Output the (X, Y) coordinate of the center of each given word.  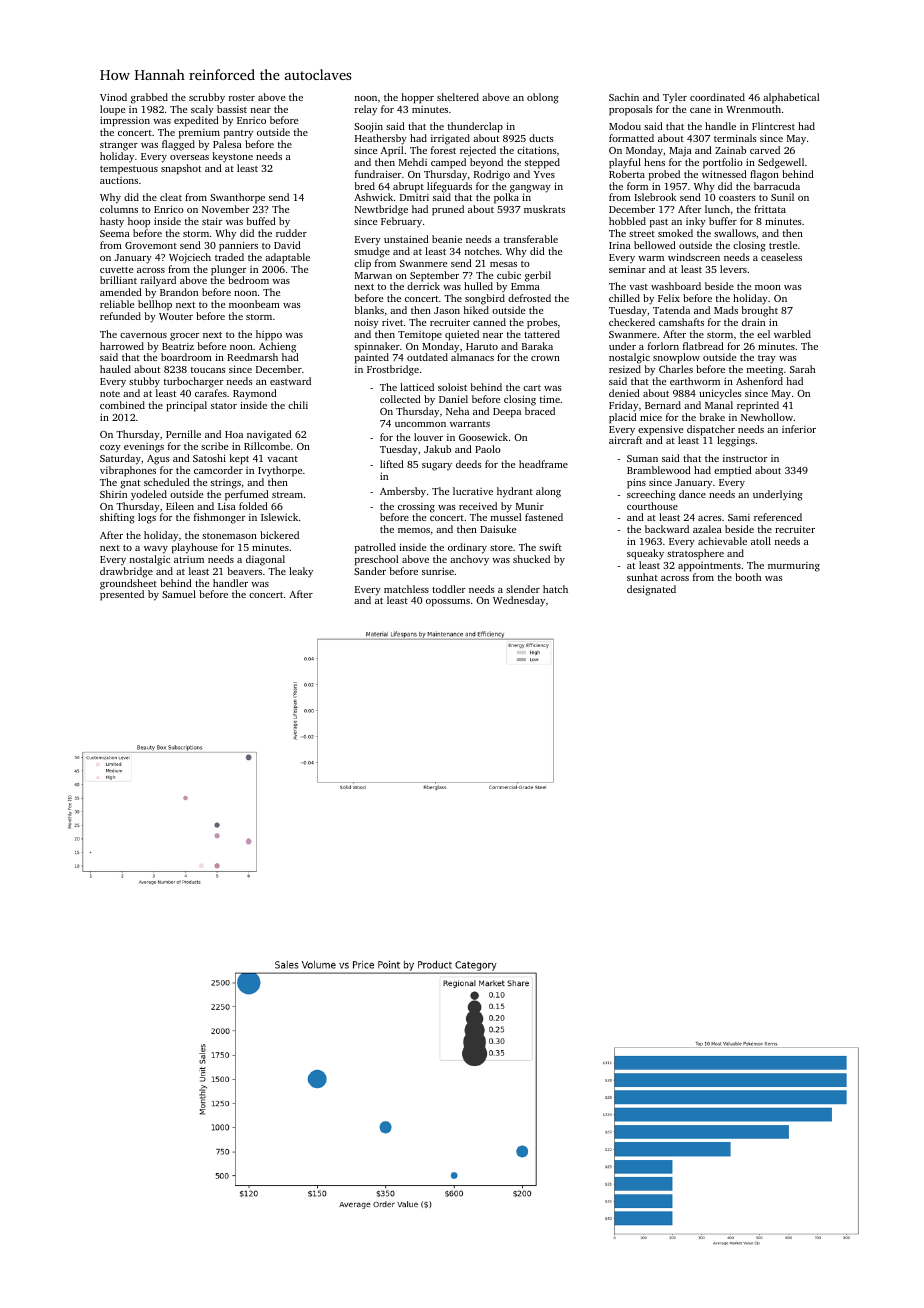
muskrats (544, 209)
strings (226, 484)
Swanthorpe (237, 198)
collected (400, 399)
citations (537, 150)
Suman (642, 458)
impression (125, 121)
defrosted (529, 298)
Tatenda (671, 310)
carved (765, 150)
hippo (269, 335)
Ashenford (759, 381)
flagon (764, 175)
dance (692, 494)
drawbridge (126, 572)
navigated (269, 435)
